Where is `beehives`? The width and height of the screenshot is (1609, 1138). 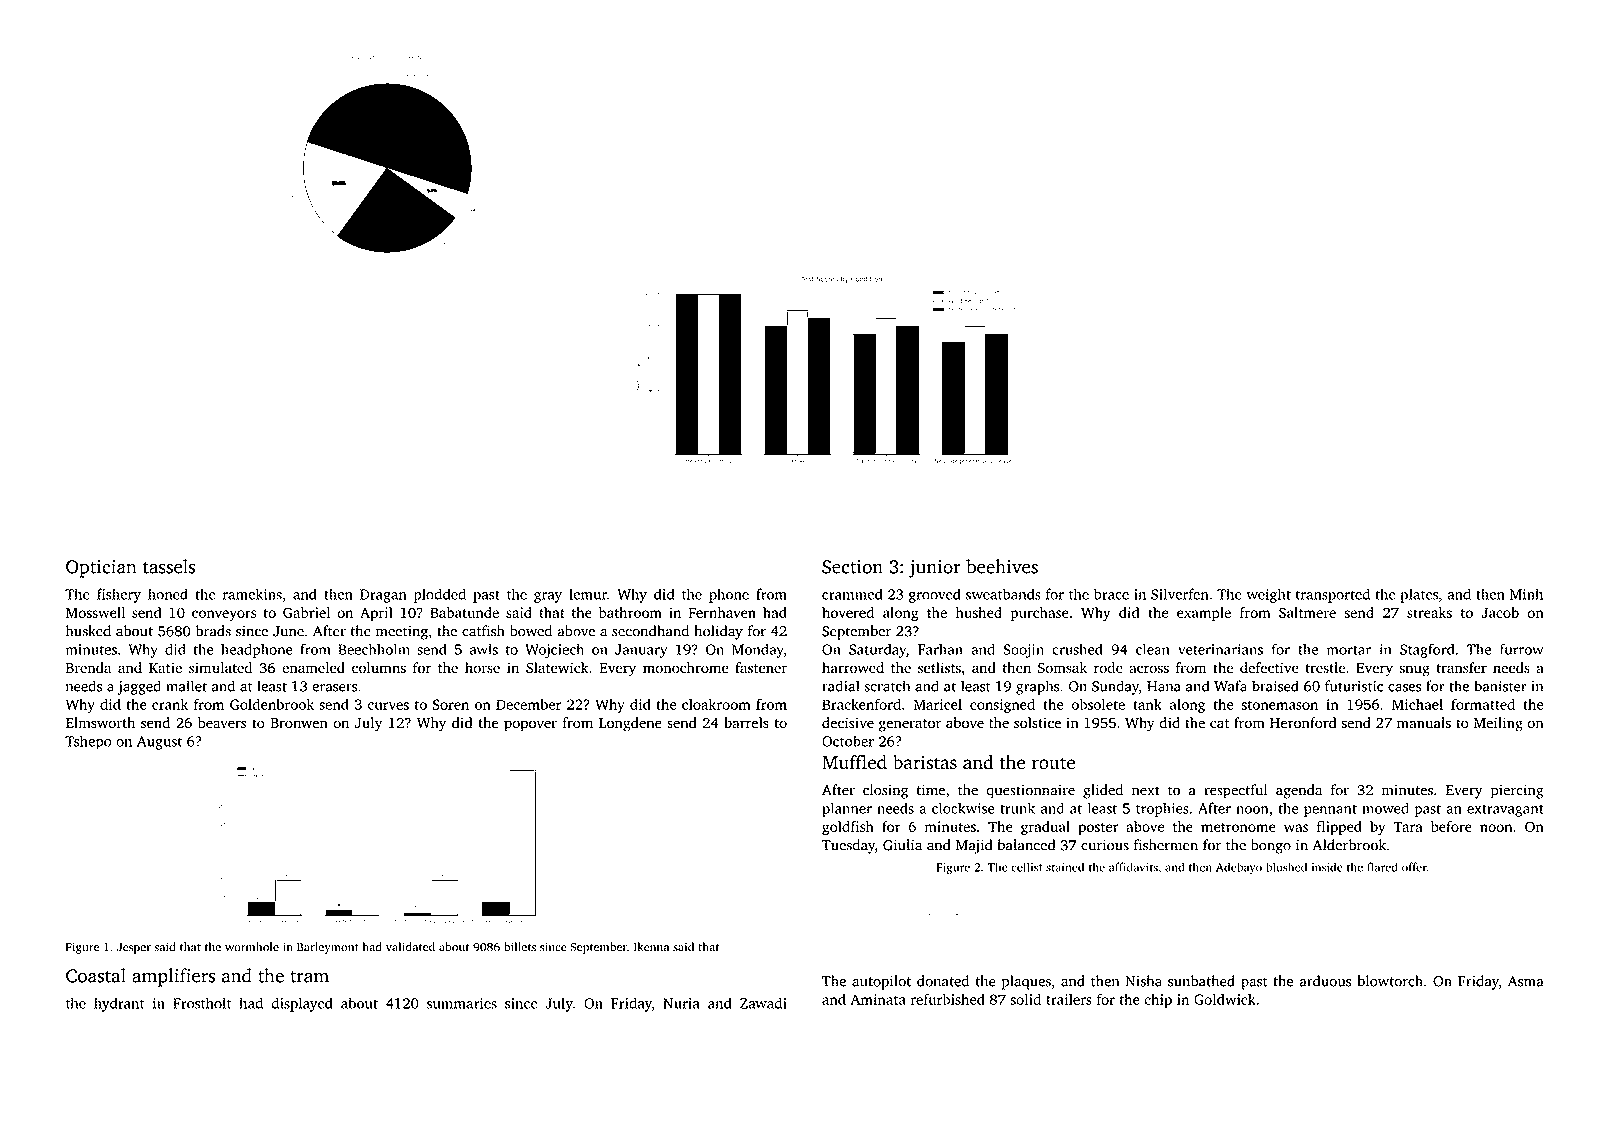 beehives is located at coordinates (1002, 566).
